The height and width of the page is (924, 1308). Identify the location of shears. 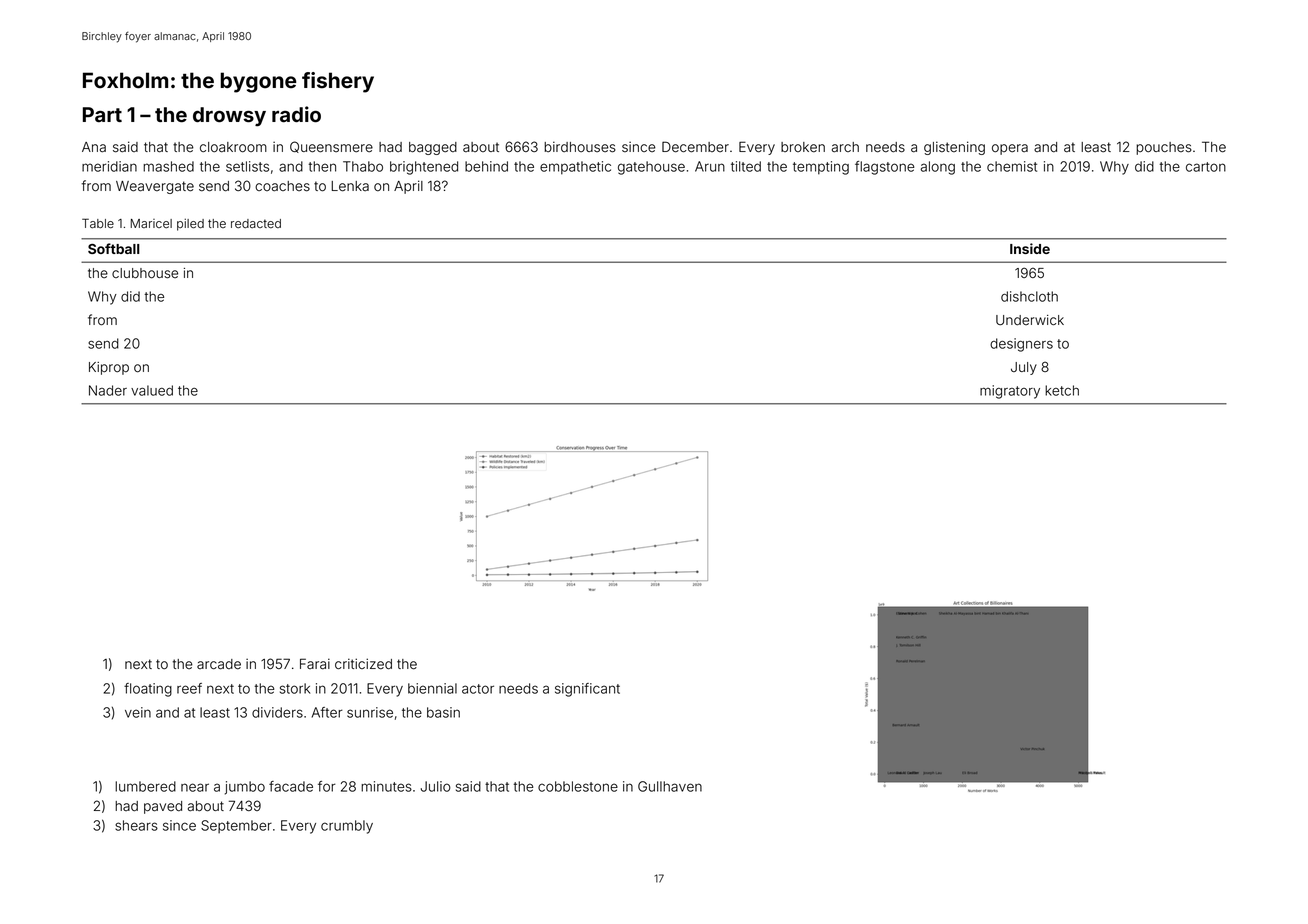
(136, 825).
